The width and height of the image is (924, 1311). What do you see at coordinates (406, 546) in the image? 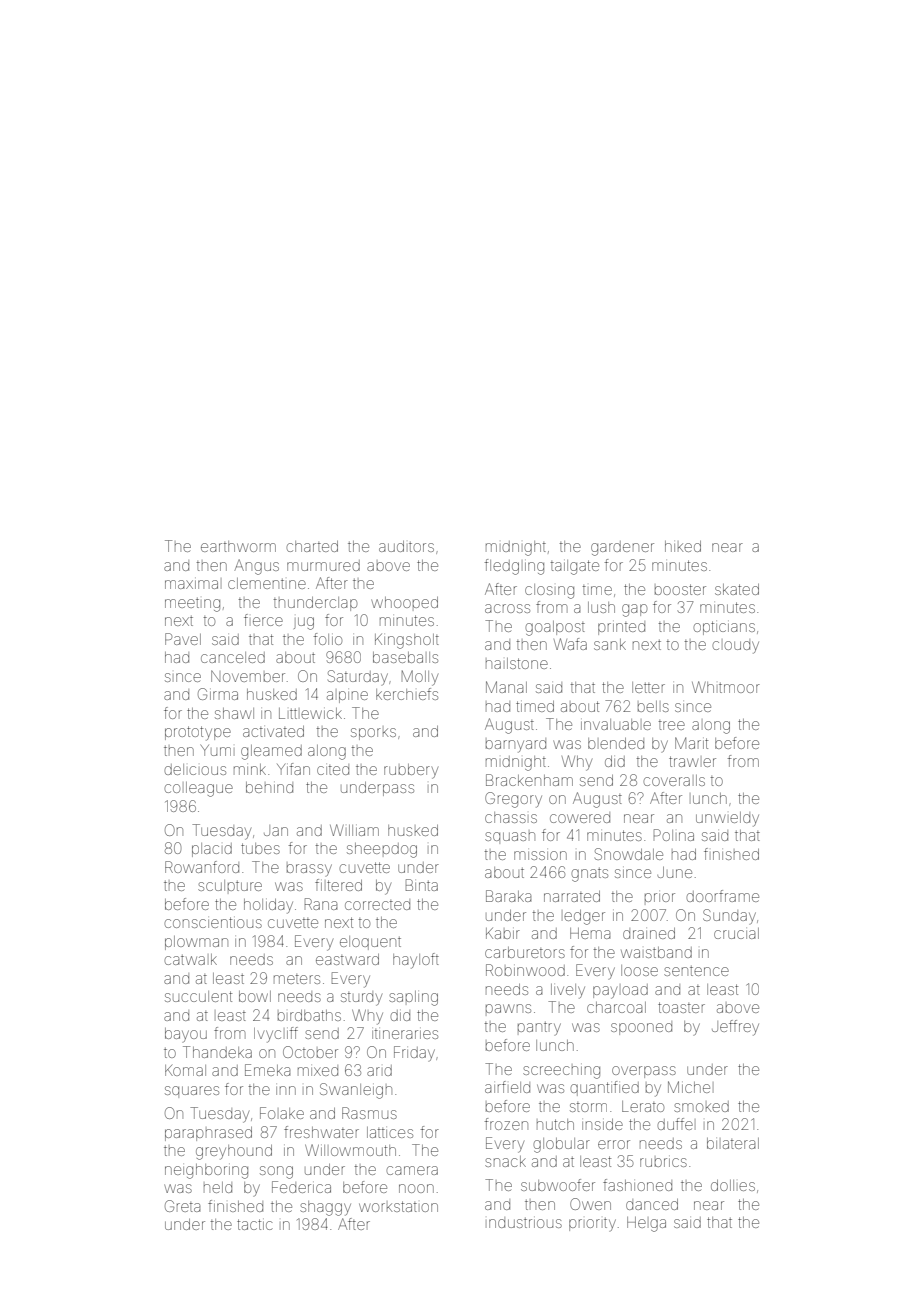
I see `auditors` at bounding box center [406, 546].
